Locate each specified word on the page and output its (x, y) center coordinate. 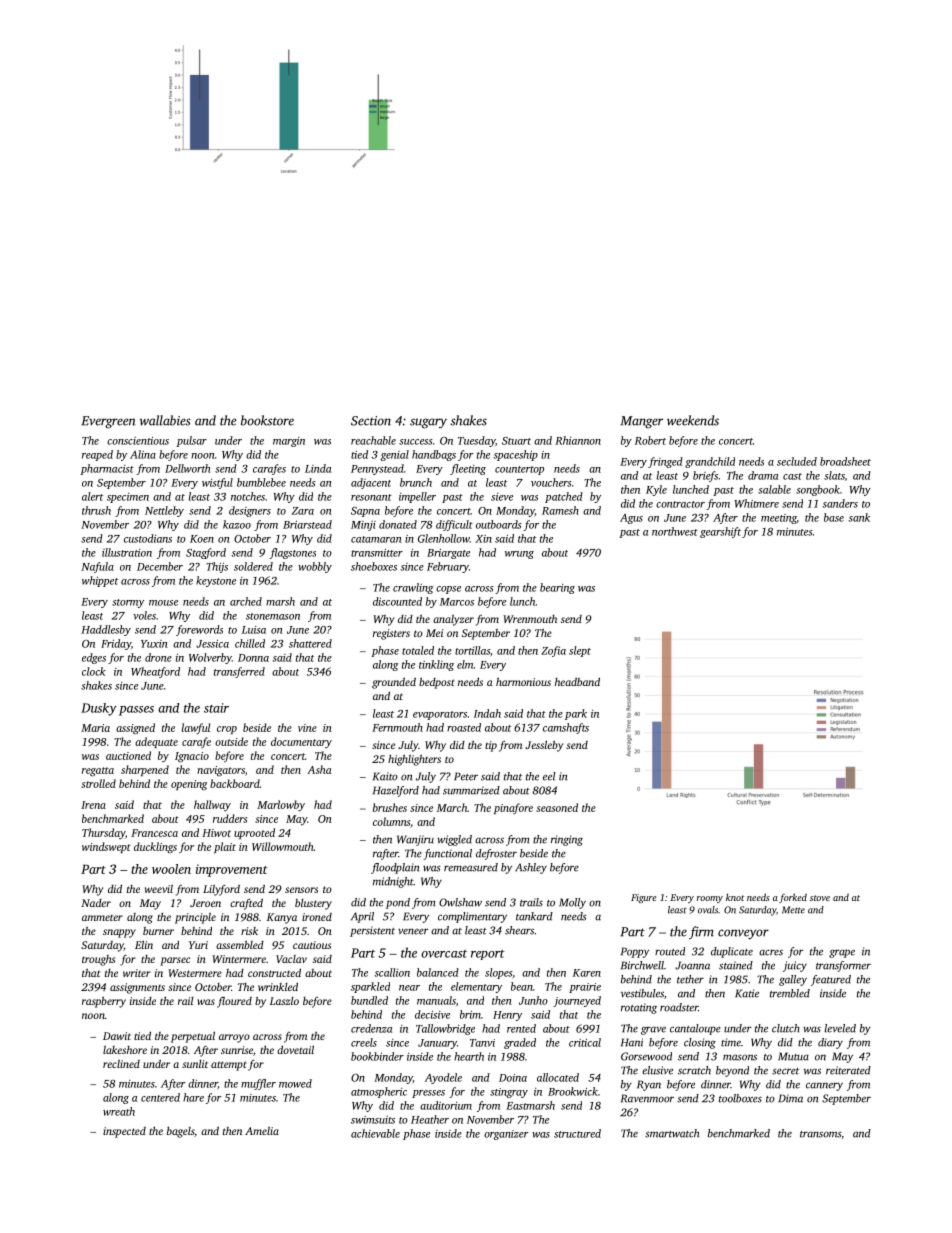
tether (690, 979)
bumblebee (261, 482)
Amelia (262, 1130)
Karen (587, 973)
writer (137, 973)
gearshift (720, 532)
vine (307, 728)
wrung (519, 555)
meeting (779, 519)
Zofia (553, 651)
